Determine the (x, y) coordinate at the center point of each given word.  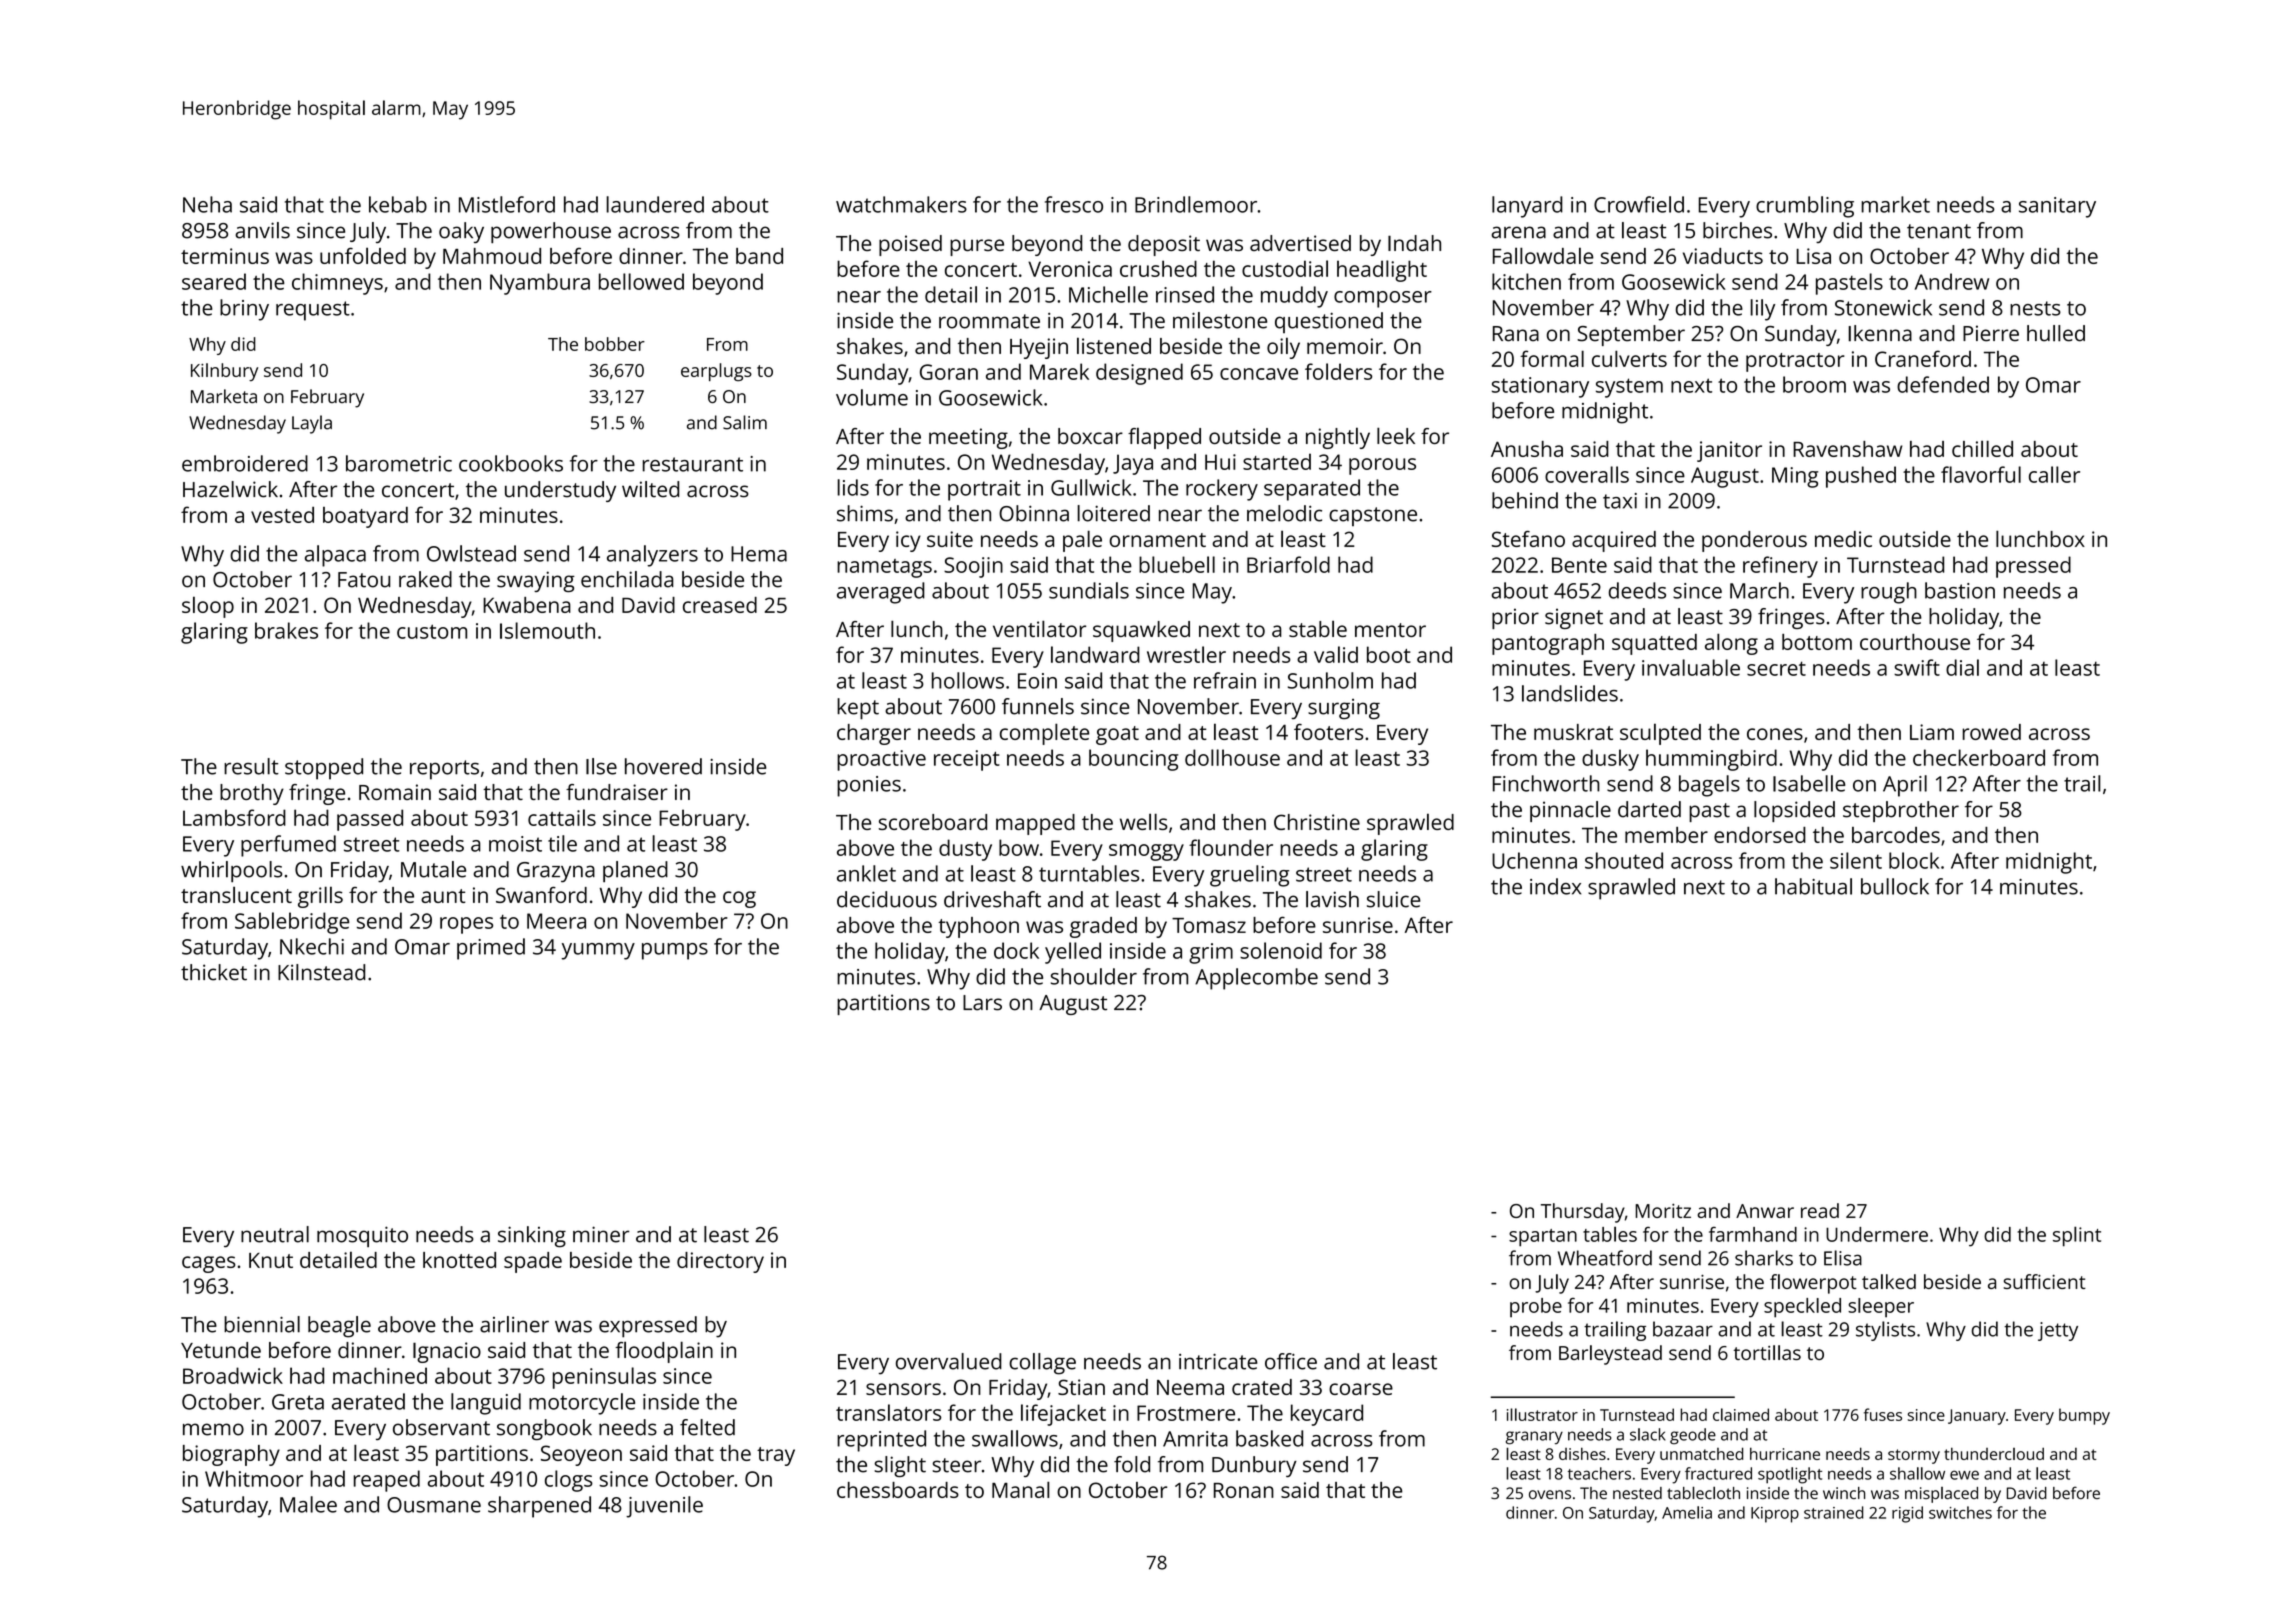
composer (1383, 299)
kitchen (1526, 281)
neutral (275, 1234)
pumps (675, 951)
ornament (1157, 540)
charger (874, 734)
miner (601, 1234)
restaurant (693, 464)
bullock (1895, 886)
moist (515, 844)
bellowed (641, 281)
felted (707, 1427)
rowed (1991, 732)
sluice (1394, 899)
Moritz (1663, 1210)
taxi (1620, 501)
